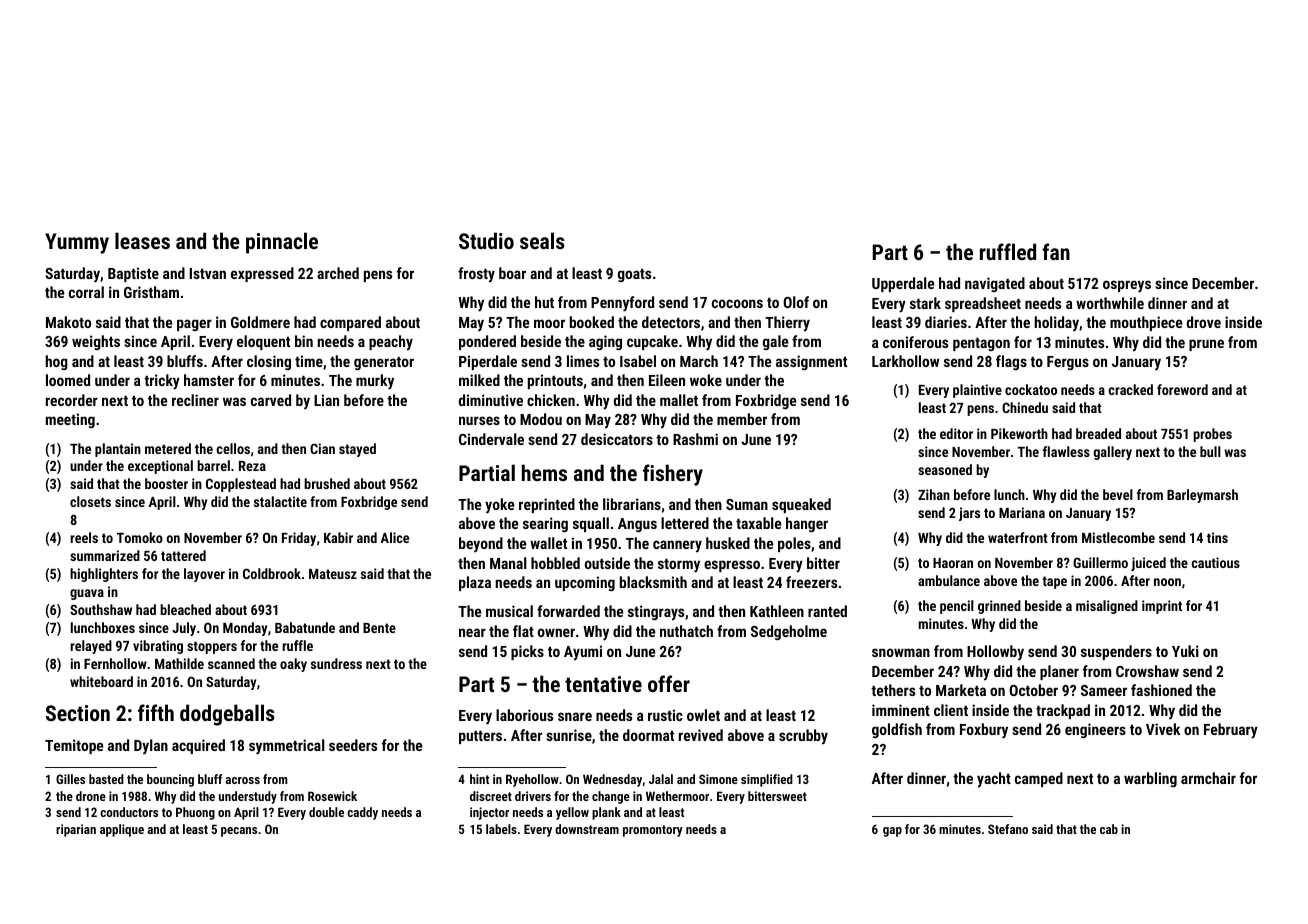  I want to click on plantain, so click(118, 450).
